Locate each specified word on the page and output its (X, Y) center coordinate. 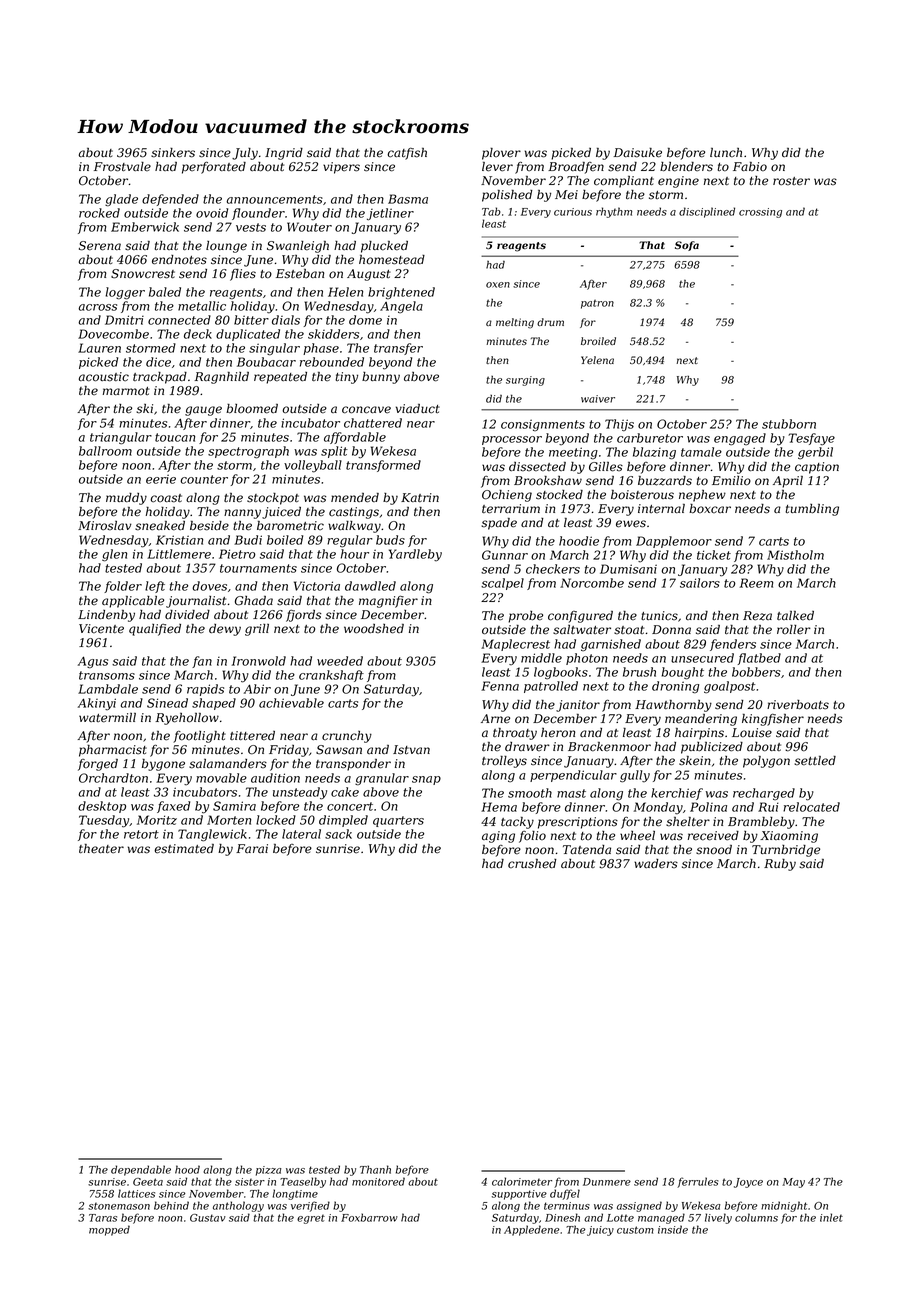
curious (573, 212)
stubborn (789, 424)
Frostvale (122, 167)
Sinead (167, 703)
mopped (109, 1230)
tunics (659, 616)
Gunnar (505, 555)
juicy (600, 1231)
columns (756, 1217)
